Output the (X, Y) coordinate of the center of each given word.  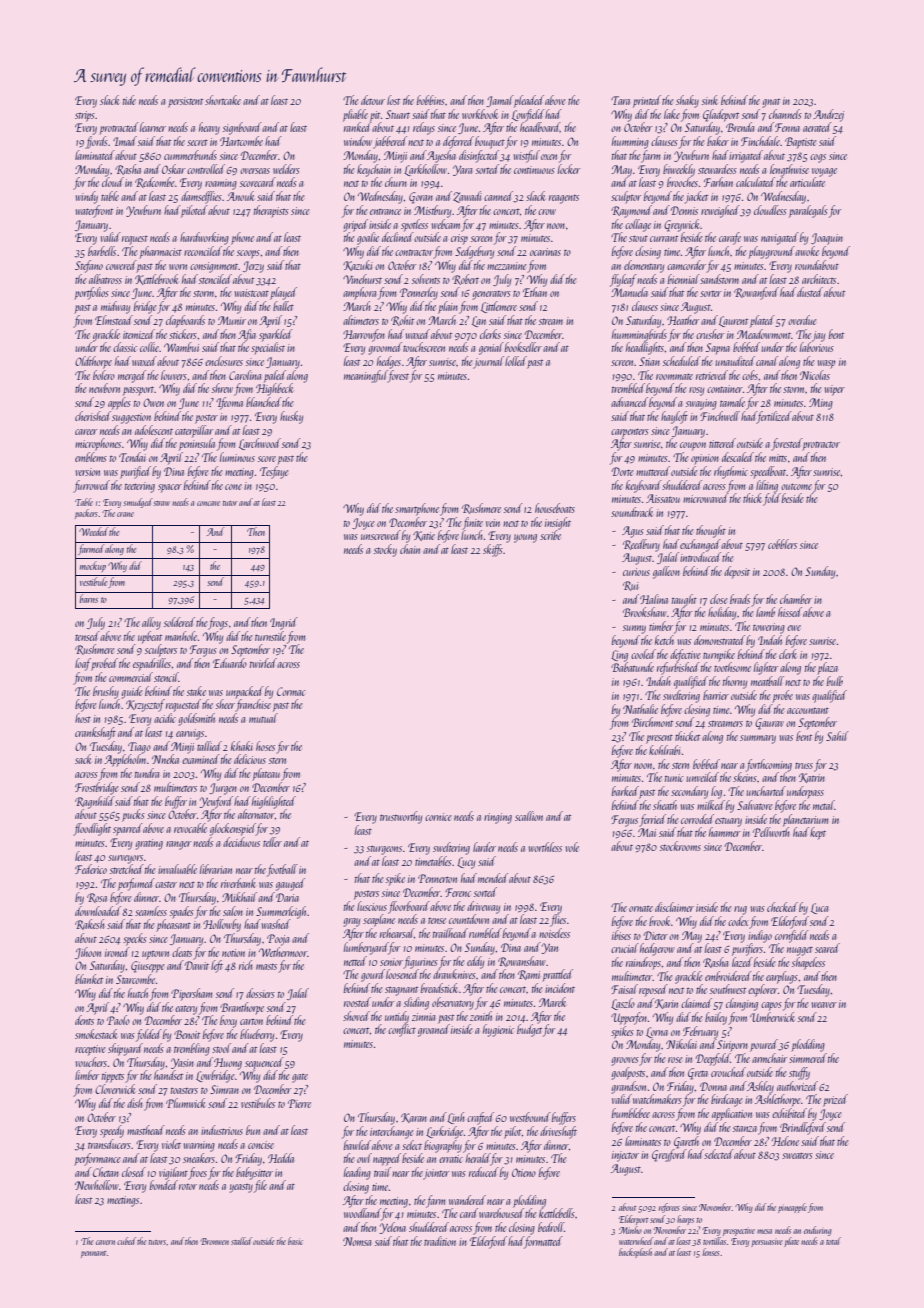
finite (472, 523)
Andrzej (828, 115)
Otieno (524, 1172)
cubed (126, 1241)
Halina (654, 599)
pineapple (792, 1208)
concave (208, 503)
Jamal (500, 101)
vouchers (91, 1062)
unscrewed (381, 535)
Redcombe (155, 182)
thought (711, 531)
